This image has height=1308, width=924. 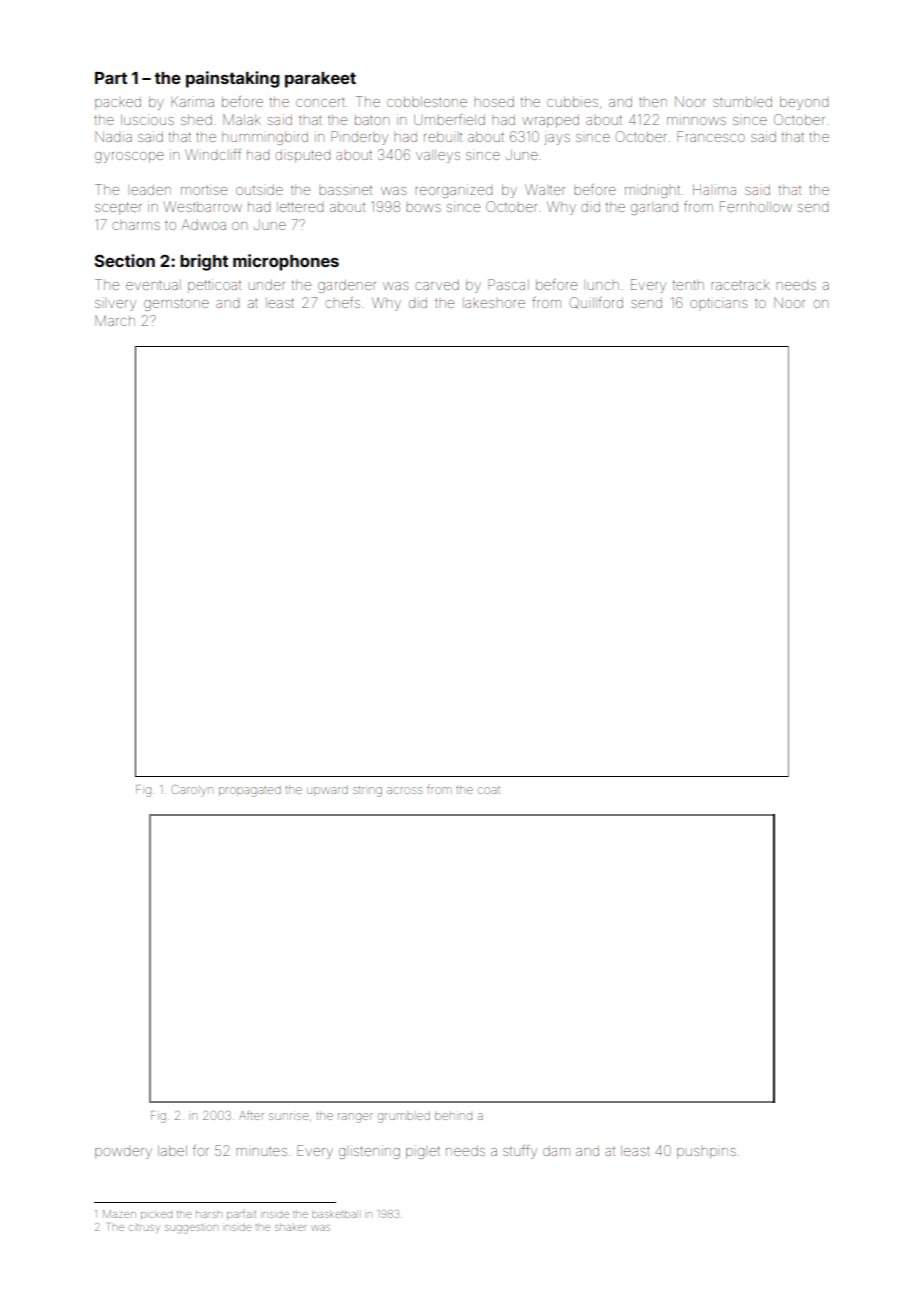 I want to click on then, so click(x=653, y=102).
